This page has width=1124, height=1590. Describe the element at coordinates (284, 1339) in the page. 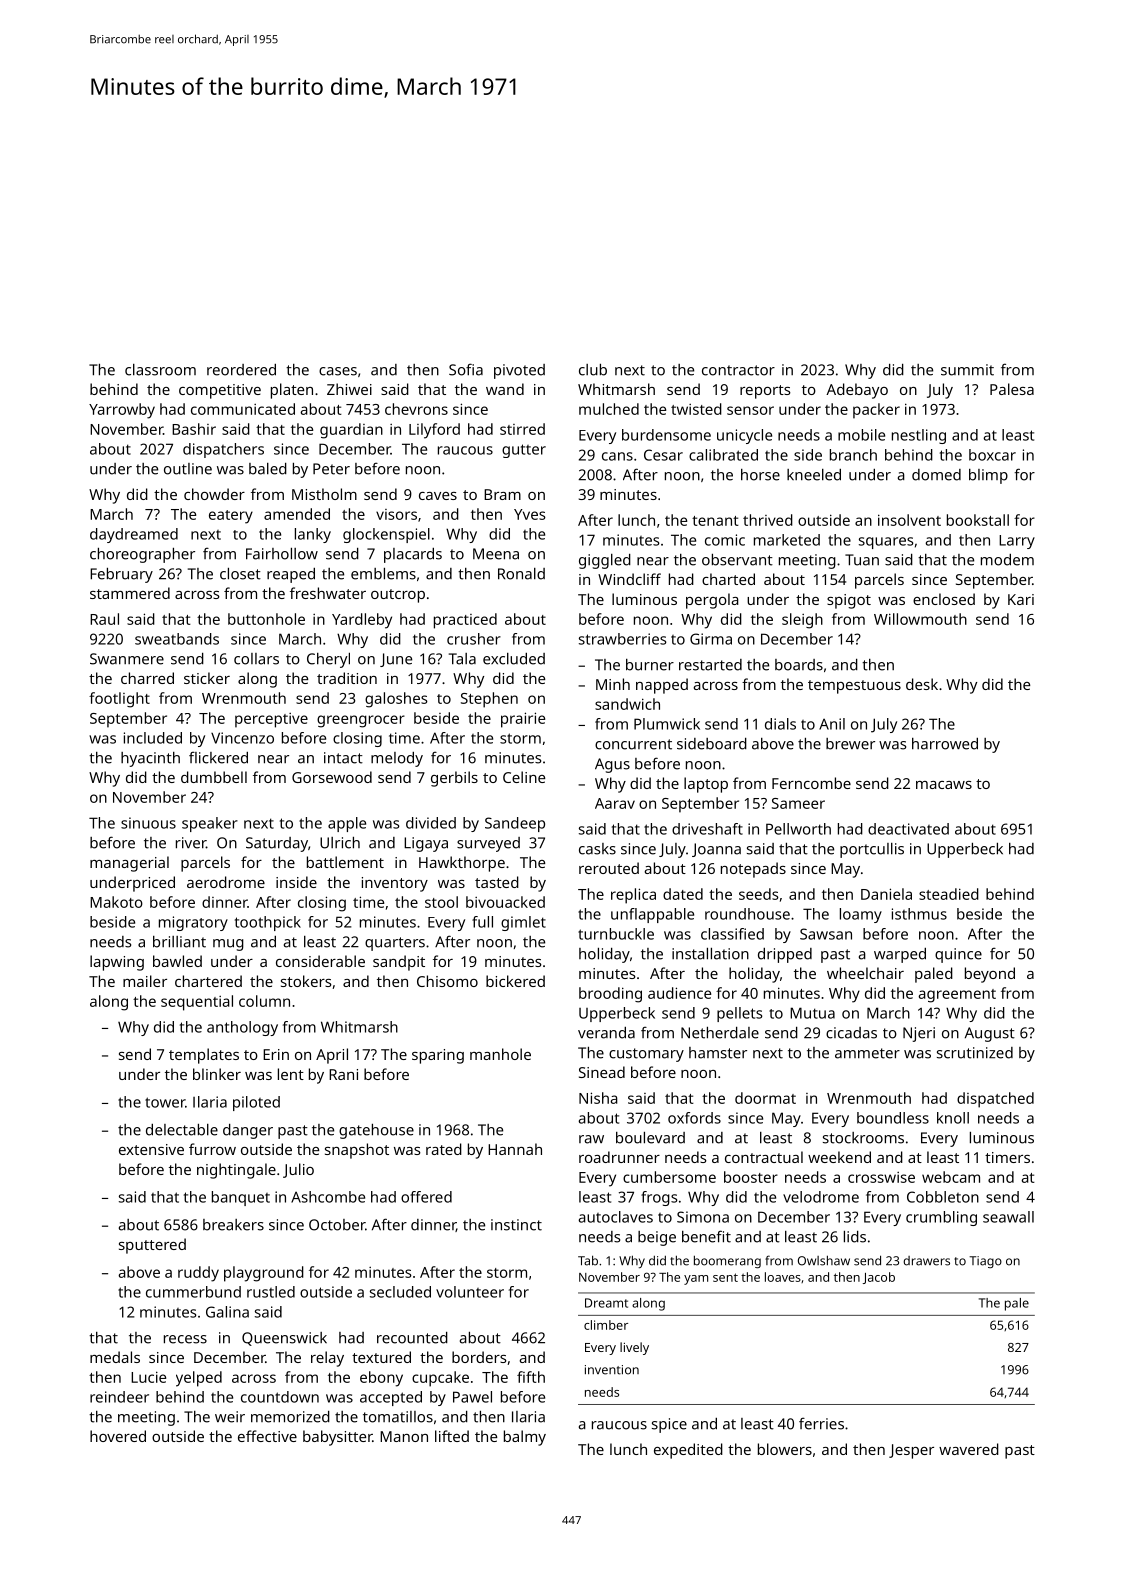

I see `Queenswick` at that location.
